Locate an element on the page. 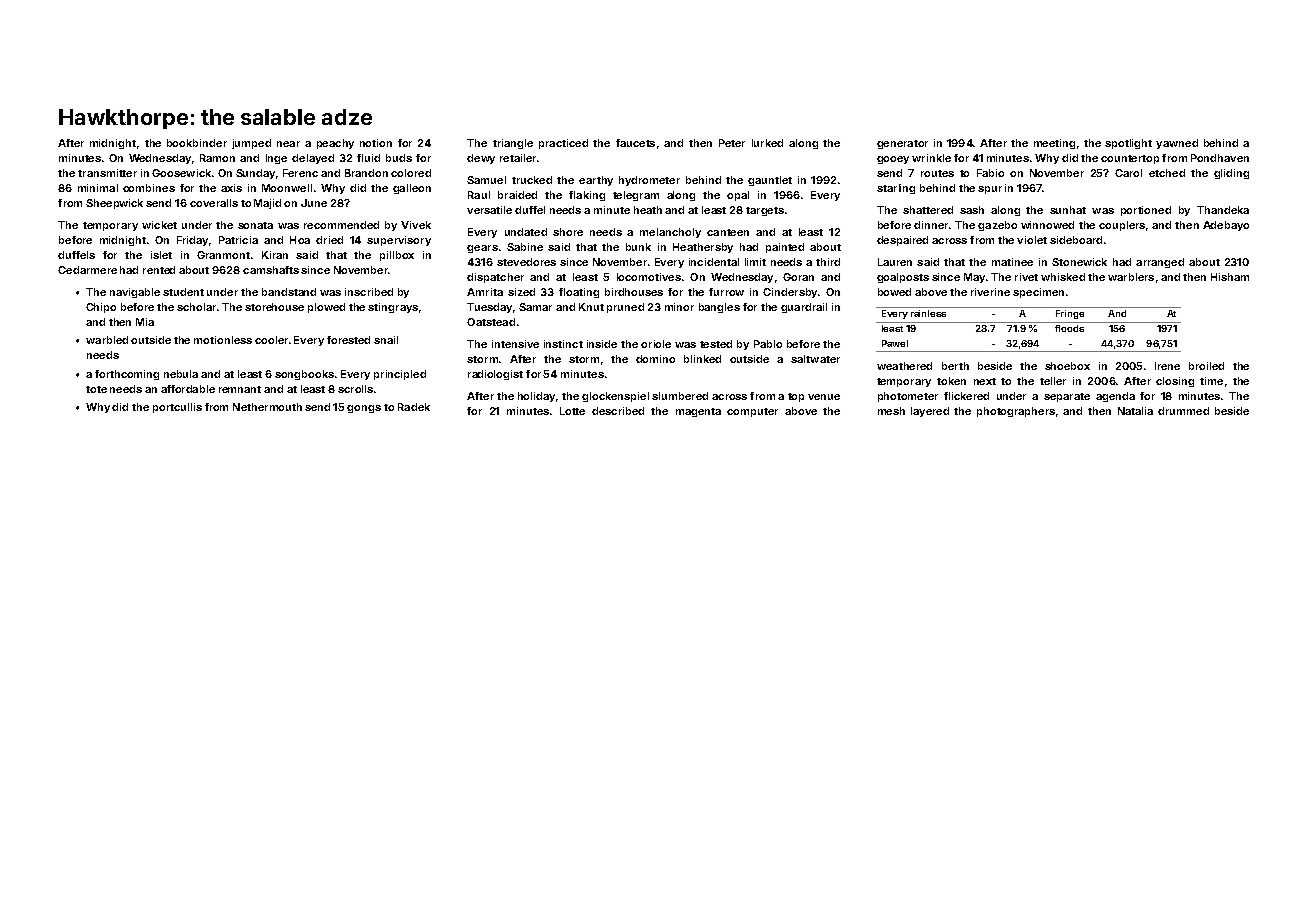 This document has height=924, width=1308. Knut is located at coordinates (591, 307).
